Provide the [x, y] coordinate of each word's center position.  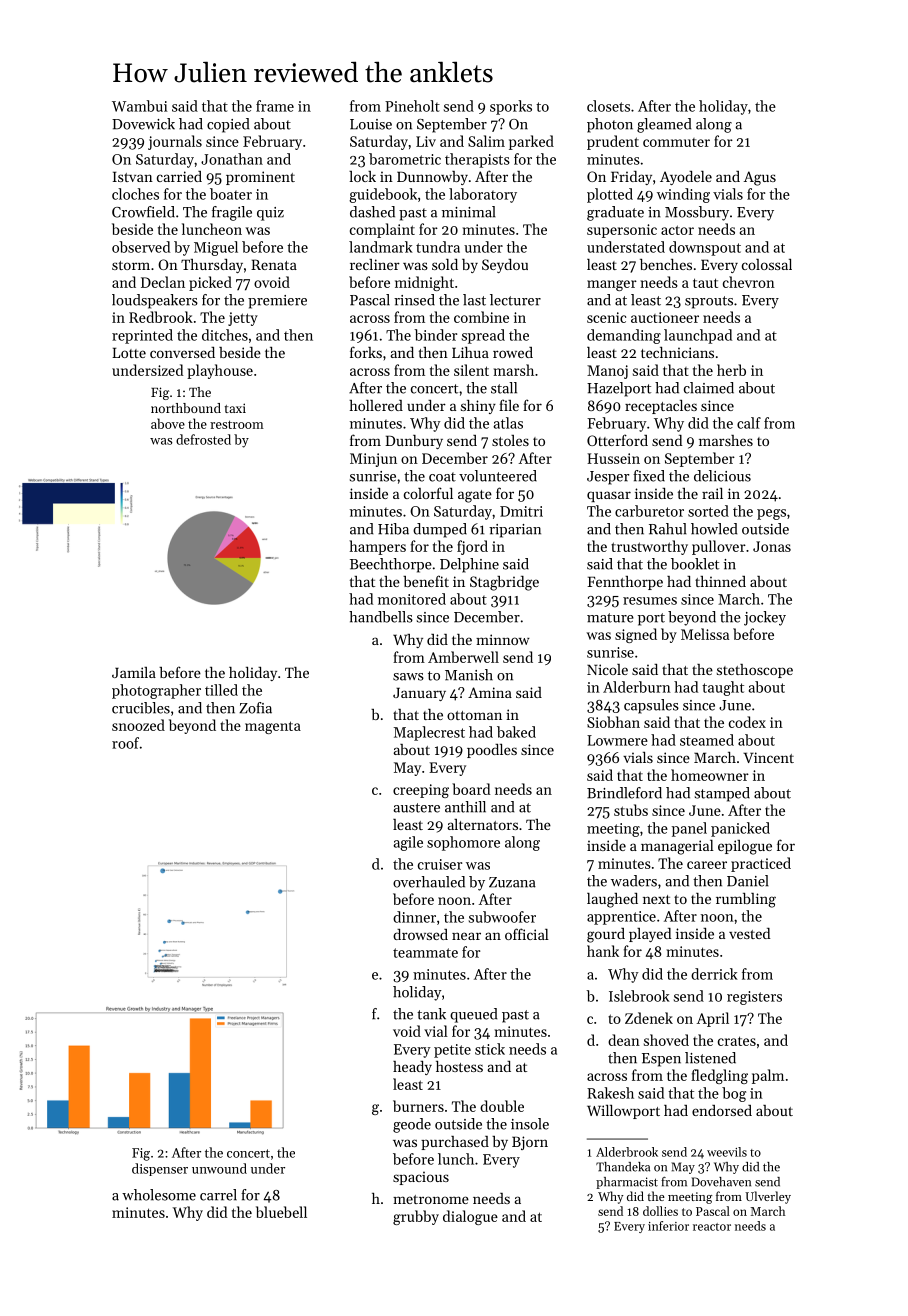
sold [445, 264]
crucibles [141, 708]
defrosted [203, 439]
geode [412, 1125]
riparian [515, 531]
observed [141, 247]
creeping [421, 791]
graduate [615, 213]
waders [634, 881]
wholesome [159, 1195]
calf [749, 423]
